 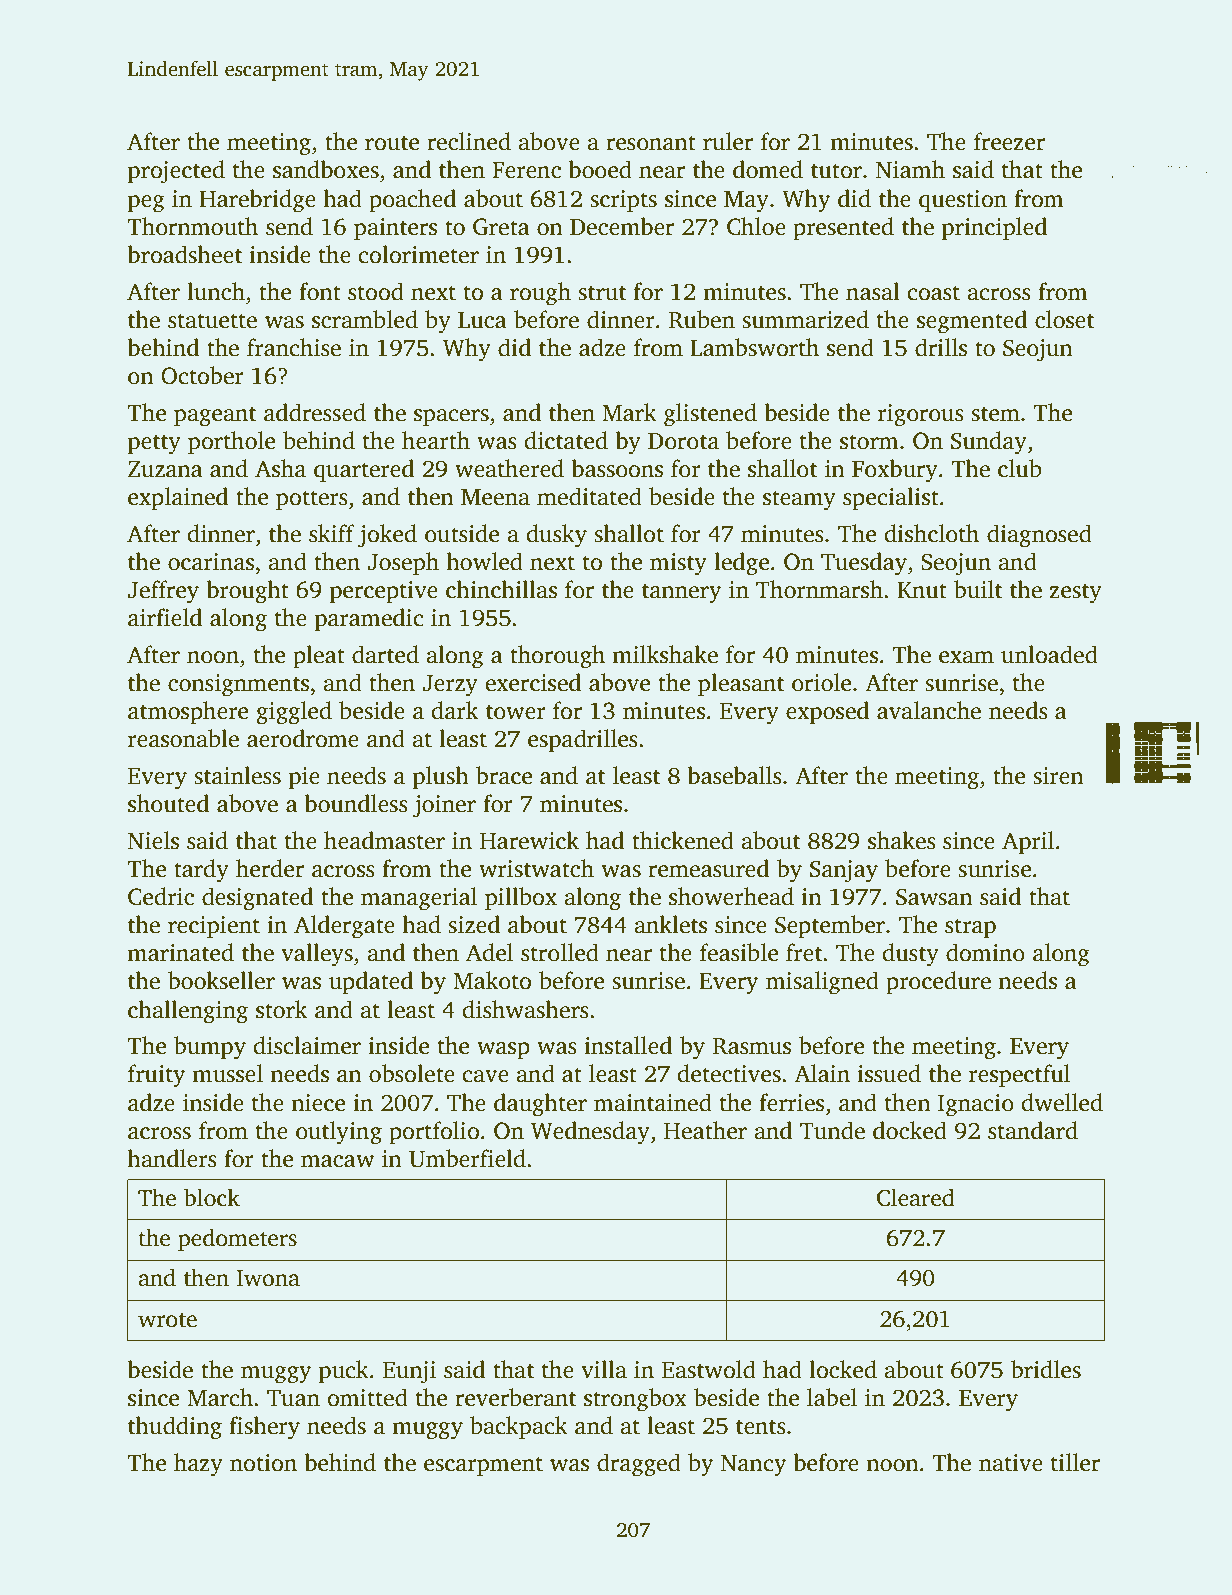 I want to click on Rasmus, so click(x=752, y=1046).
